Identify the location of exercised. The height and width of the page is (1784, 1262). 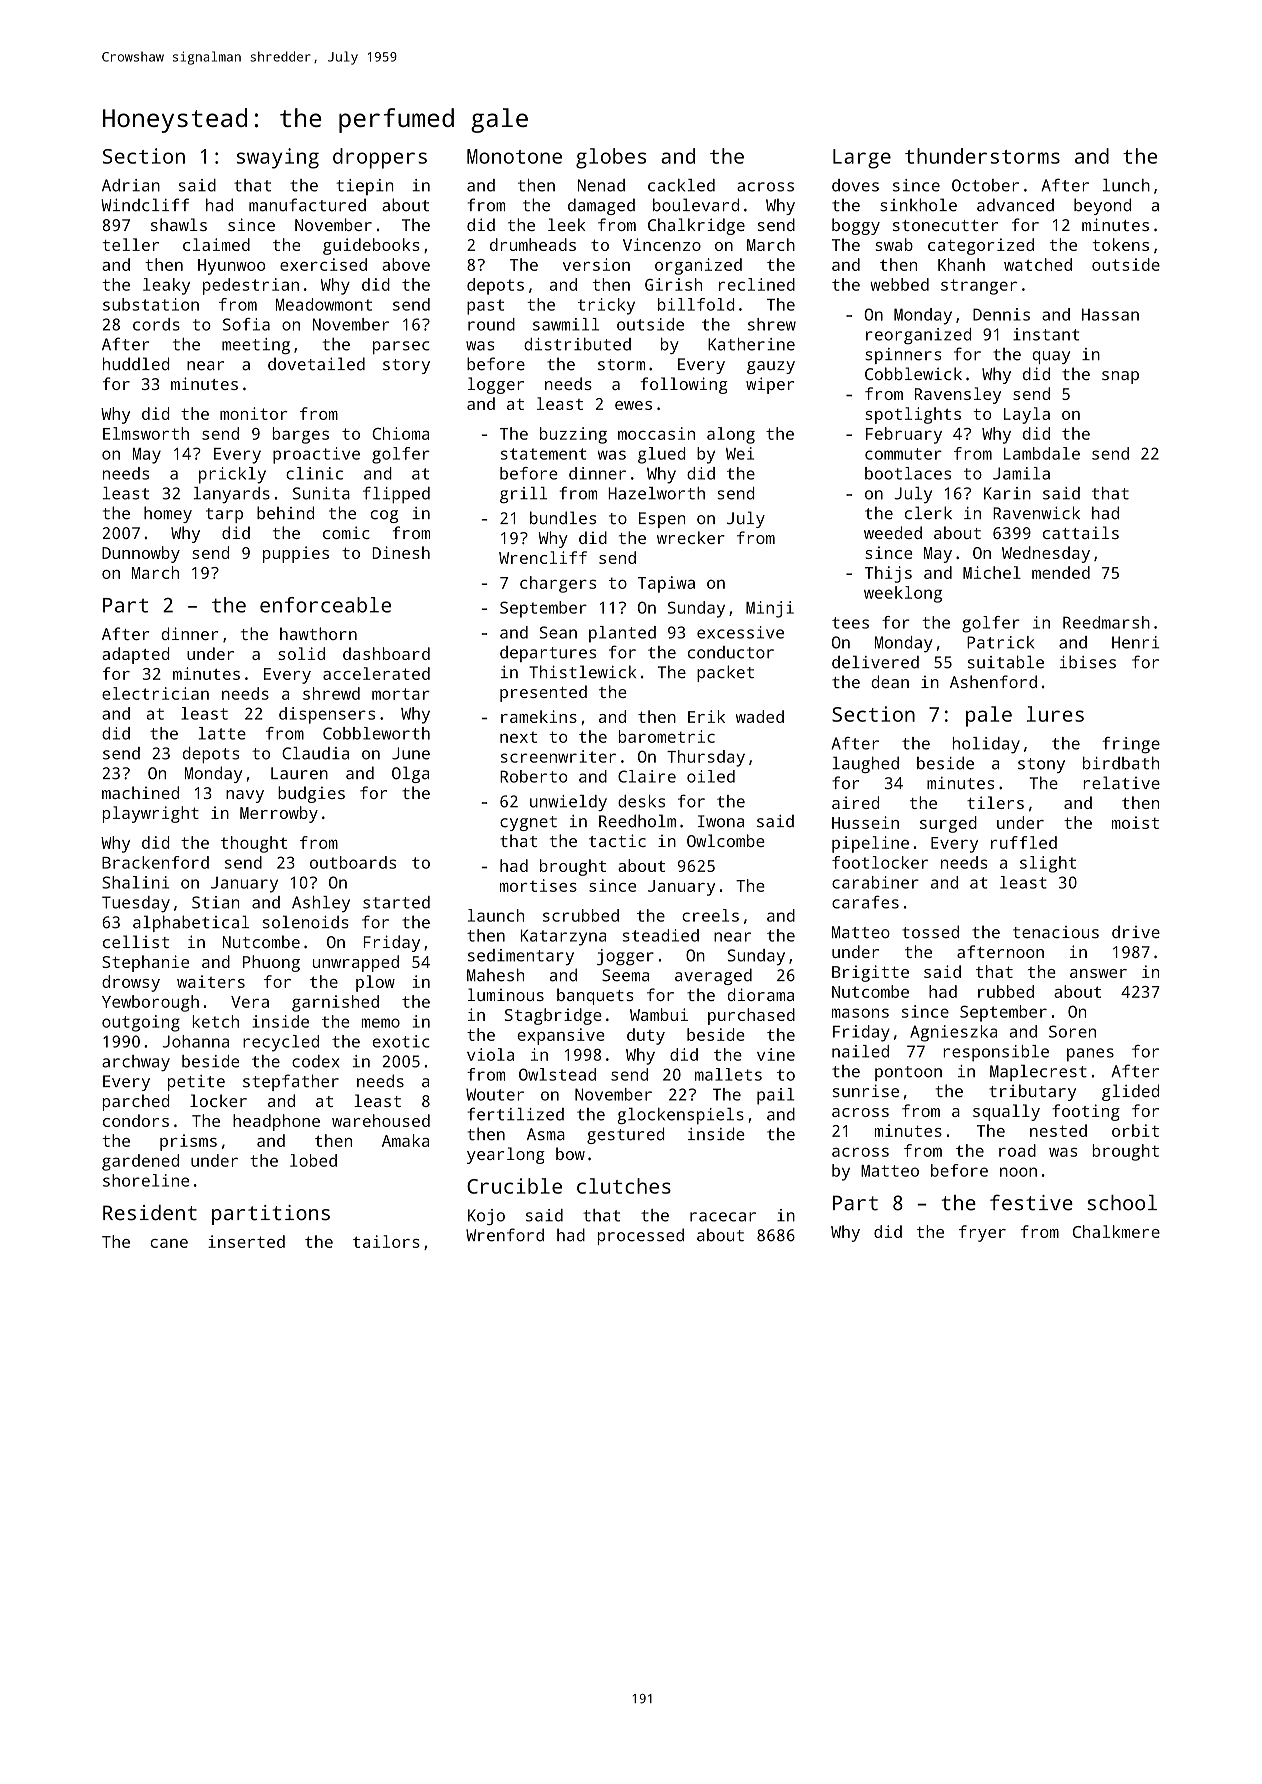
(323, 264).
